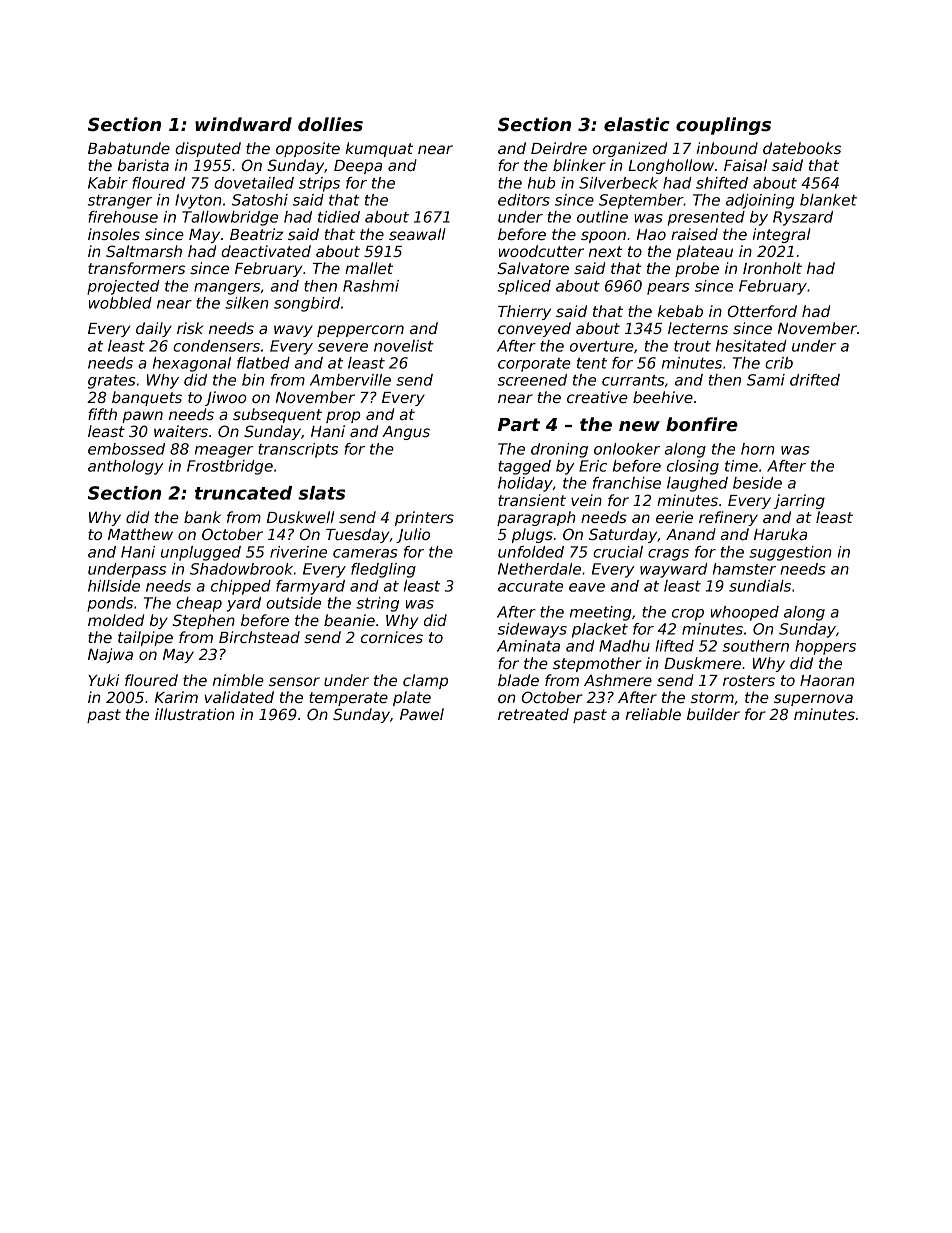 The height and width of the screenshot is (1233, 952). What do you see at coordinates (194, 714) in the screenshot?
I see `illustration` at bounding box center [194, 714].
